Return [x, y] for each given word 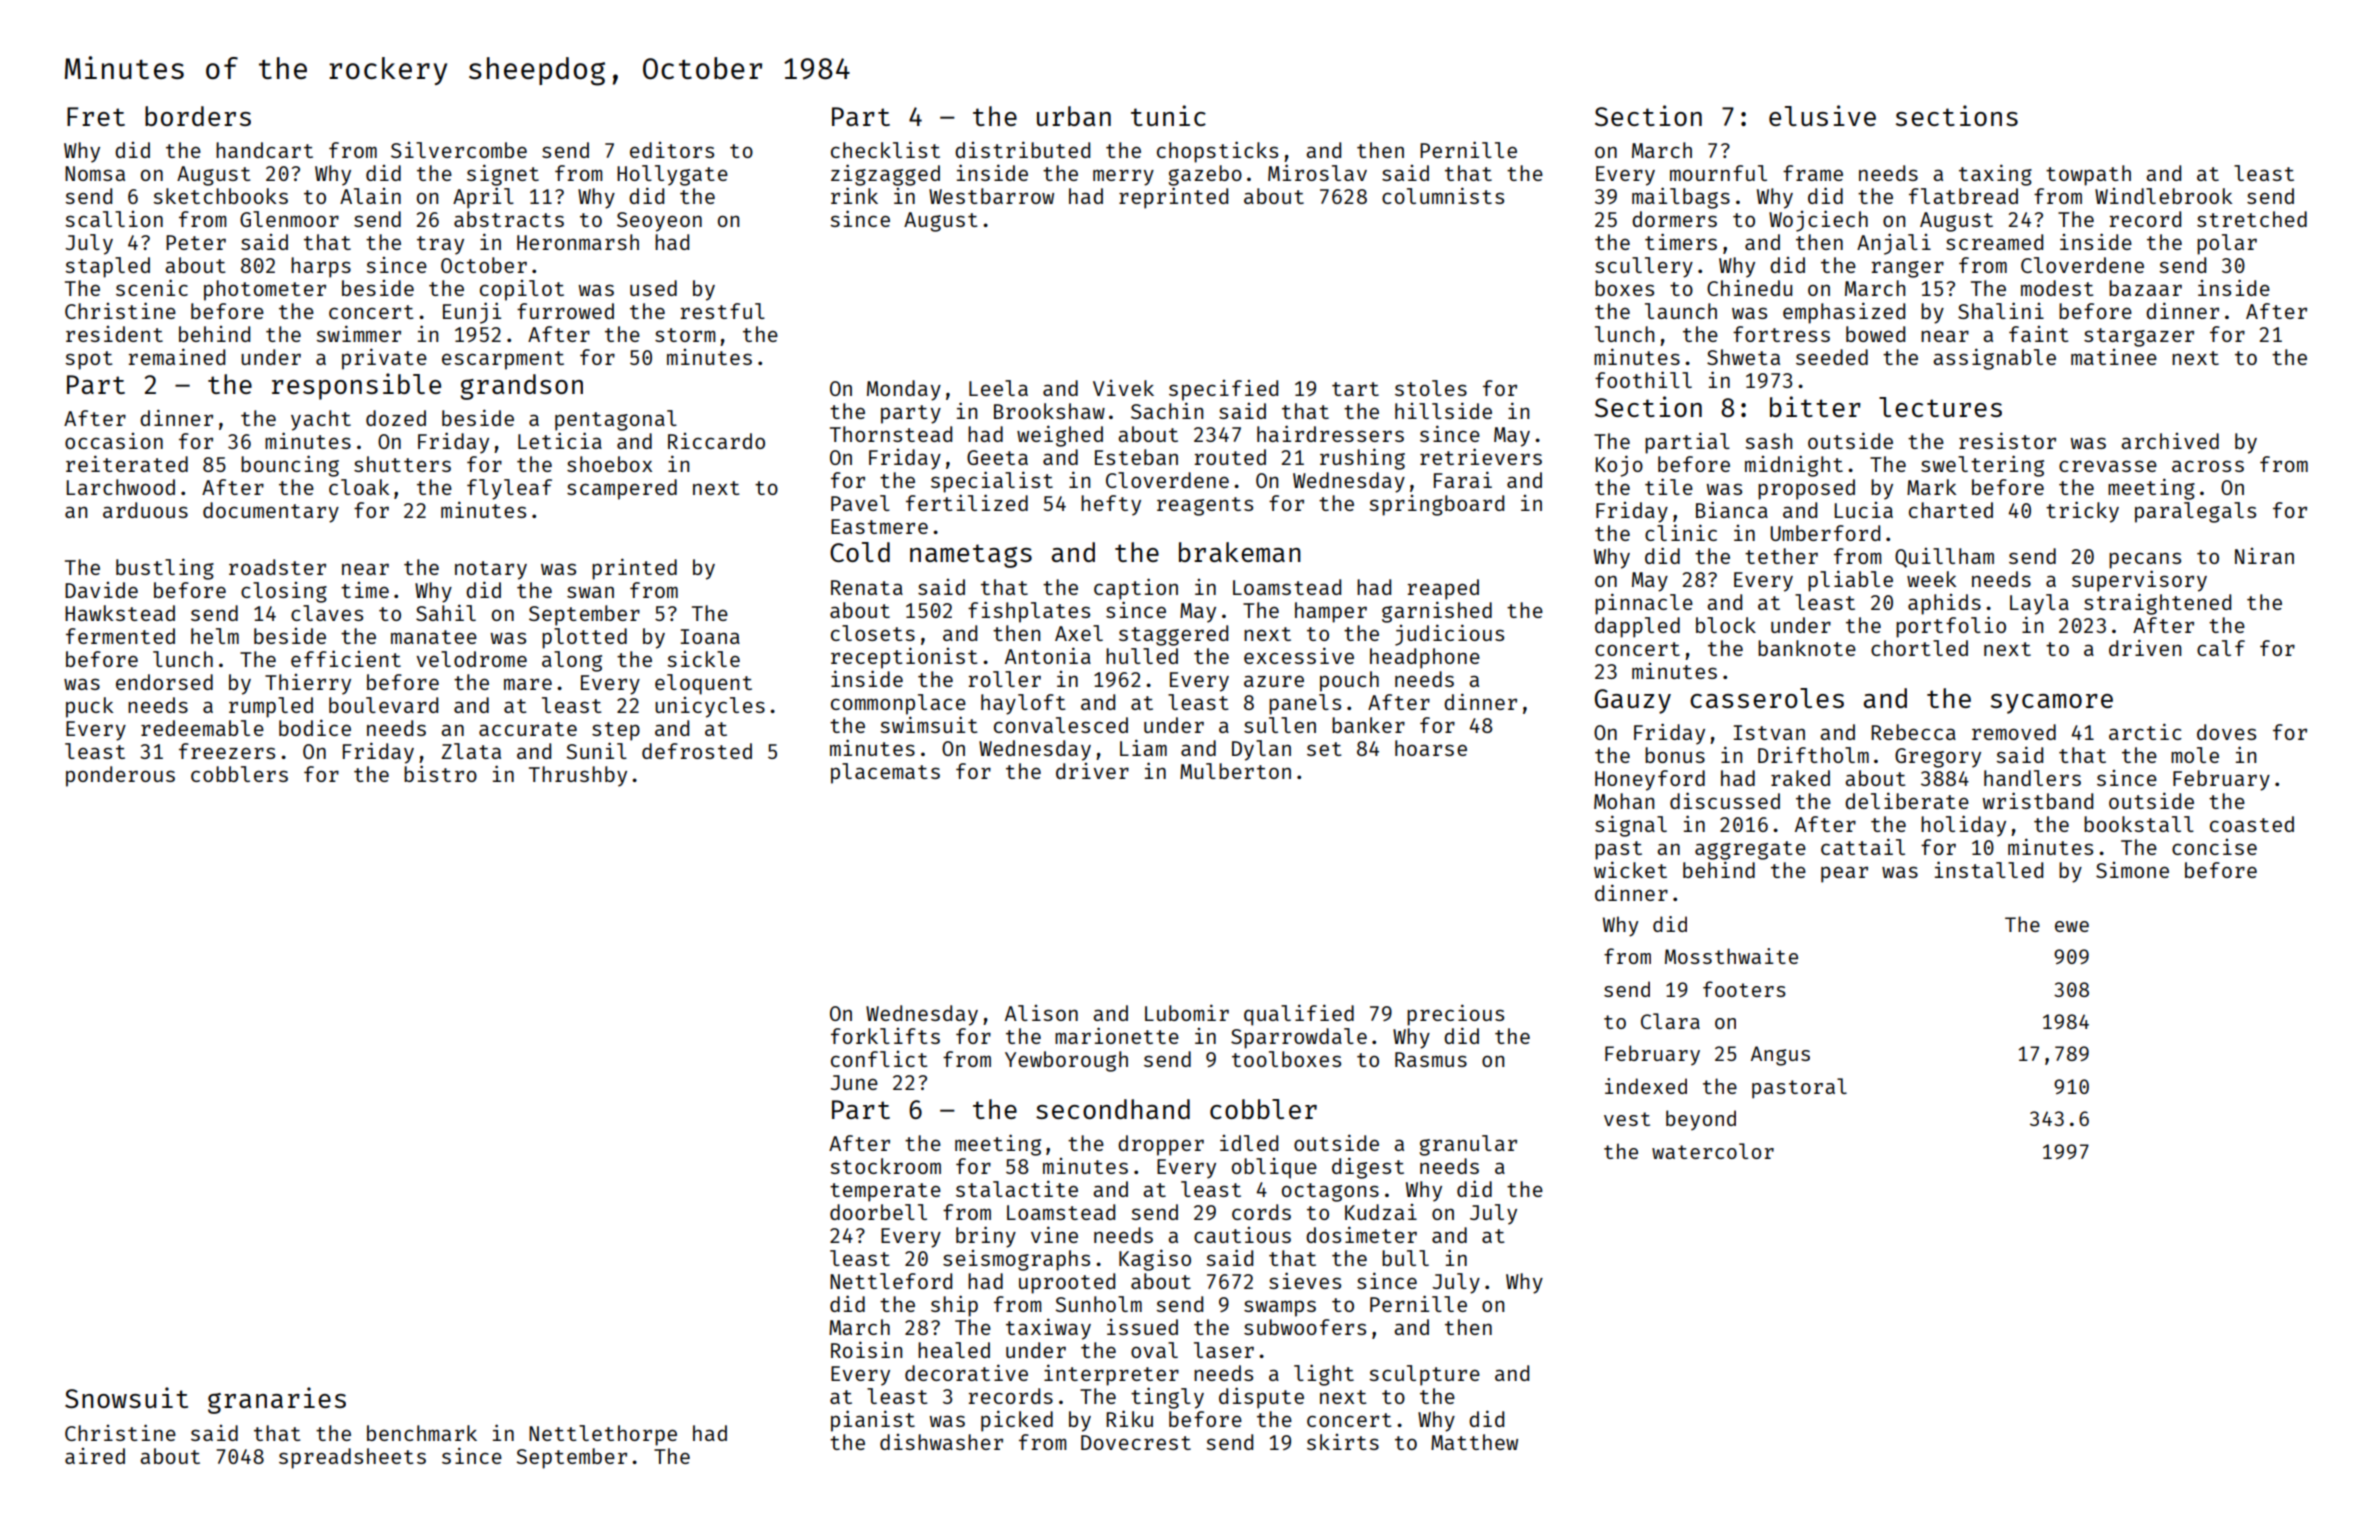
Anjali [1894, 244]
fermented [120, 636]
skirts [1343, 1442]
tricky [2082, 512]
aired [95, 1456]
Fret [96, 116]
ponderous [120, 776]
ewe [2072, 926]
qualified [1299, 1015]
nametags [971, 556]
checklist [885, 149]
